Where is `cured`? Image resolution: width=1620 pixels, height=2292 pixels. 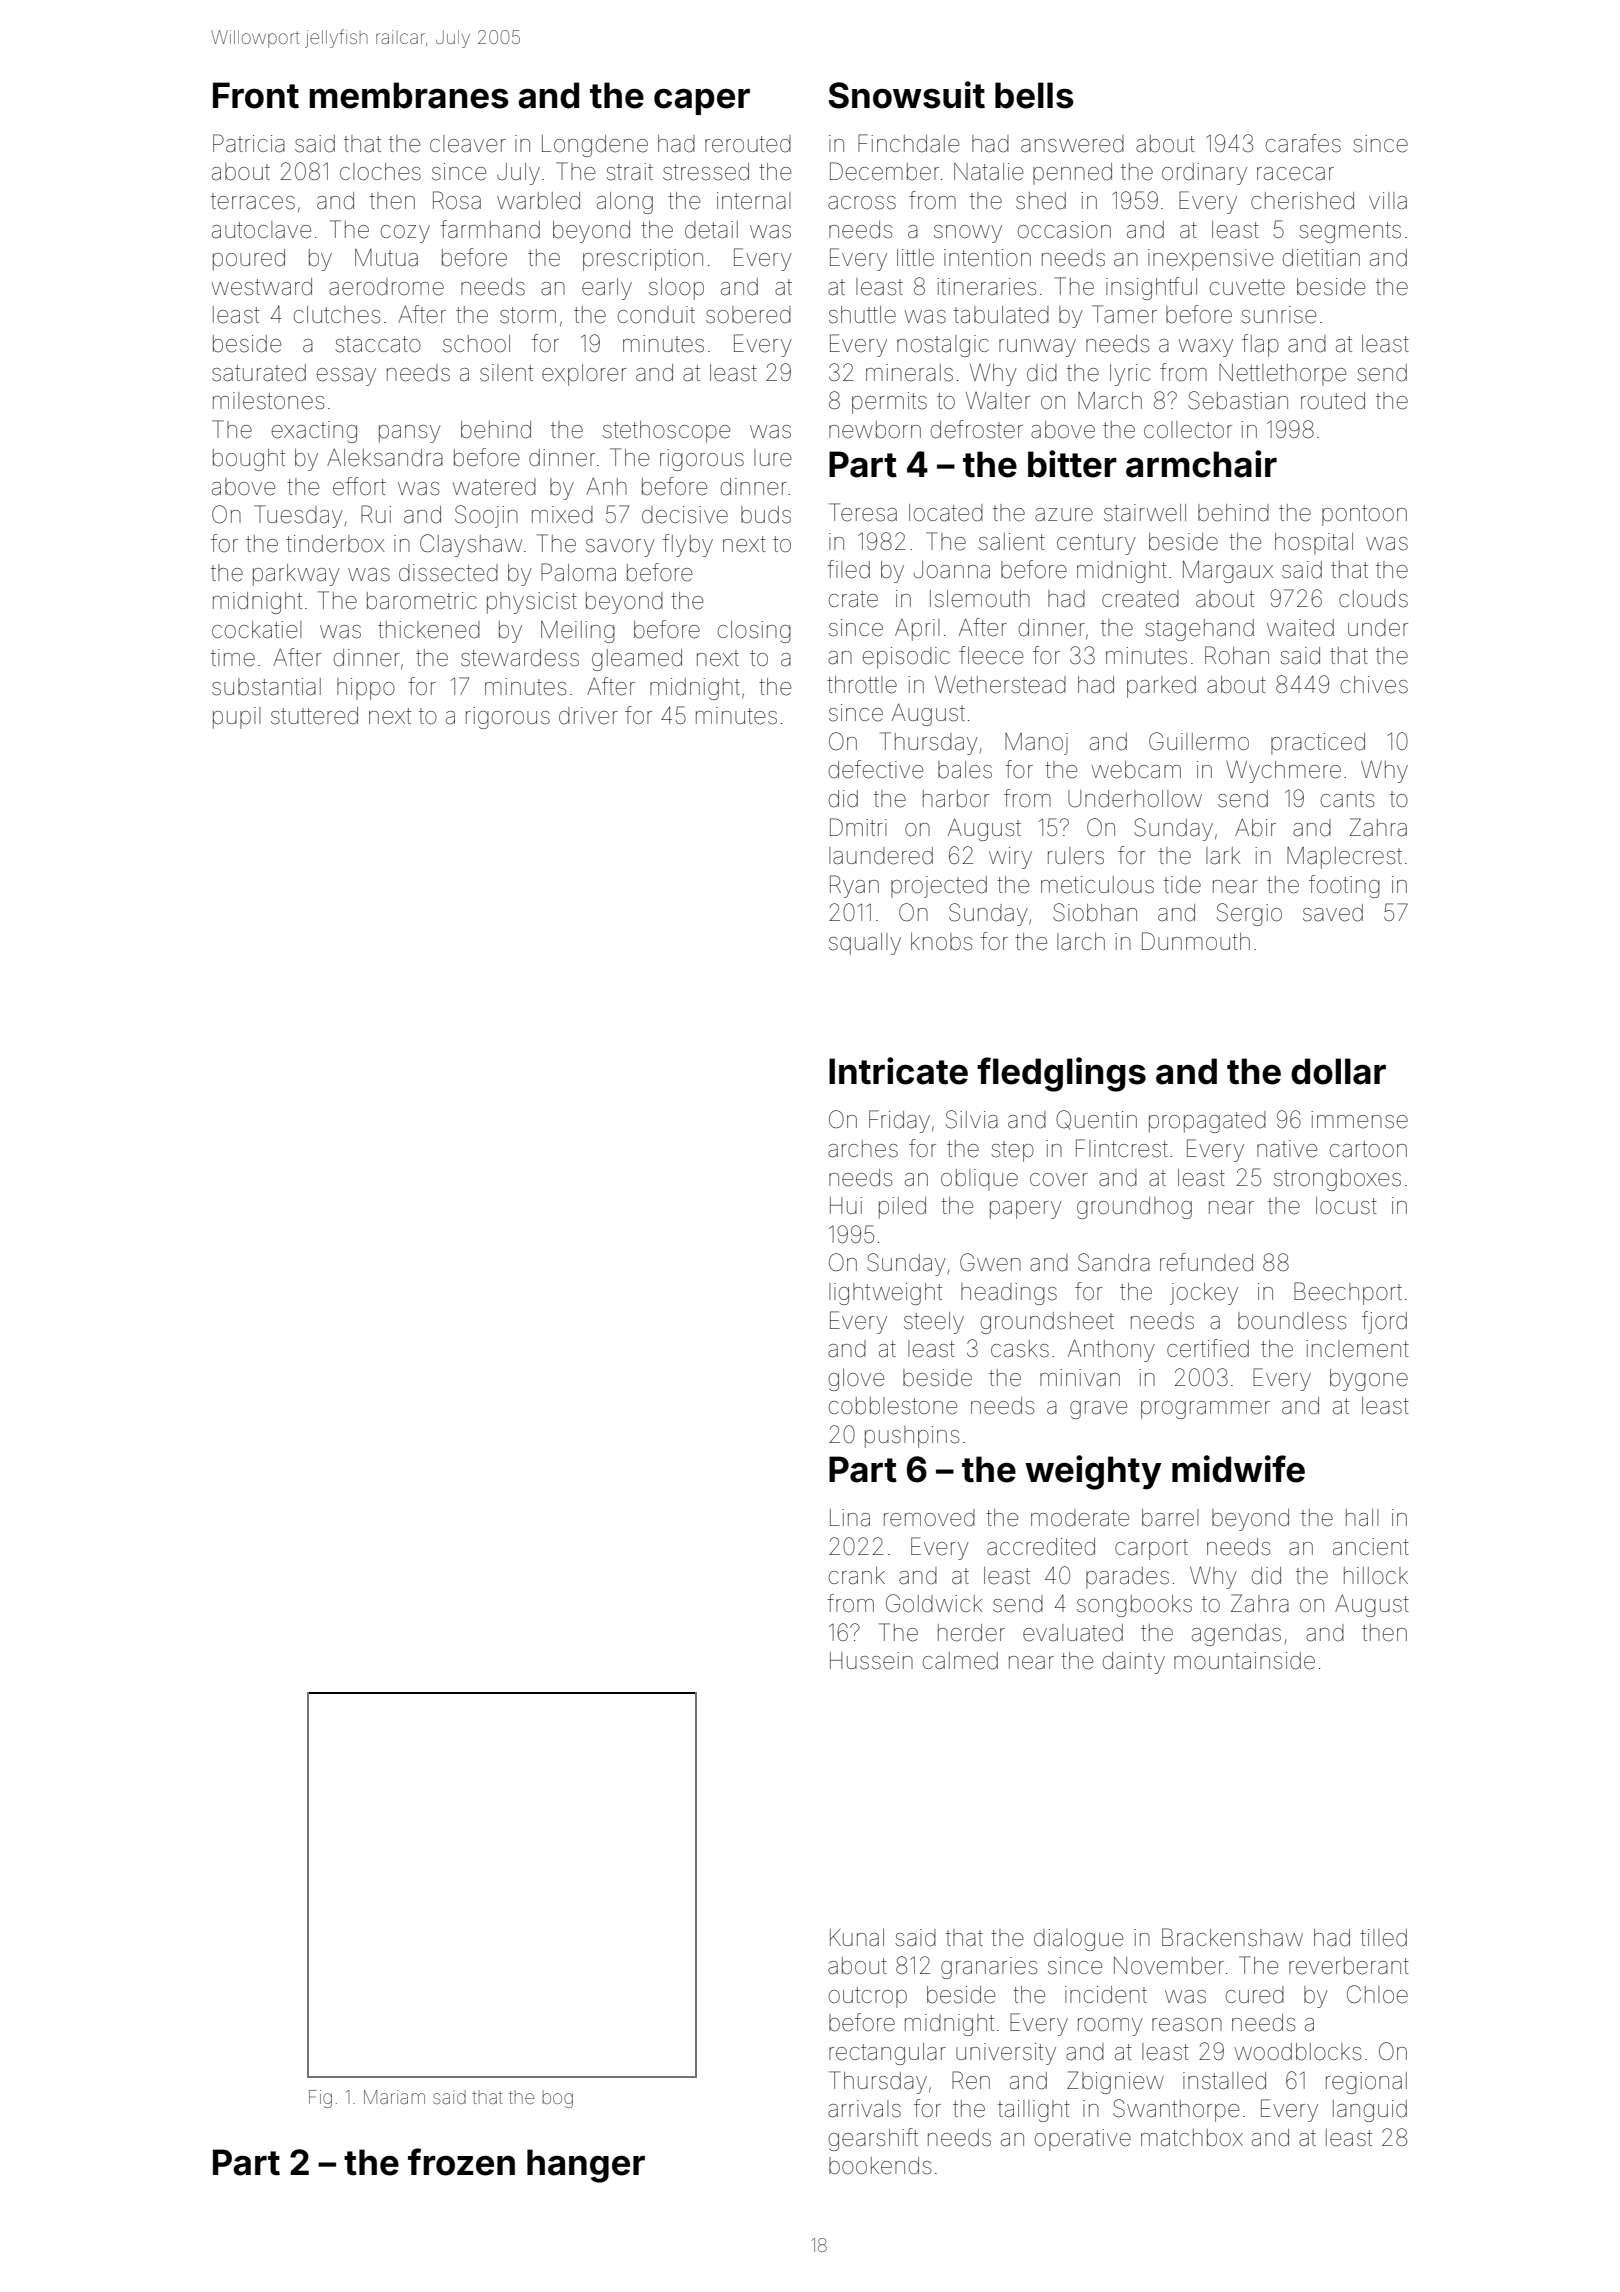 cured is located at coordinates (1255, 1995).
